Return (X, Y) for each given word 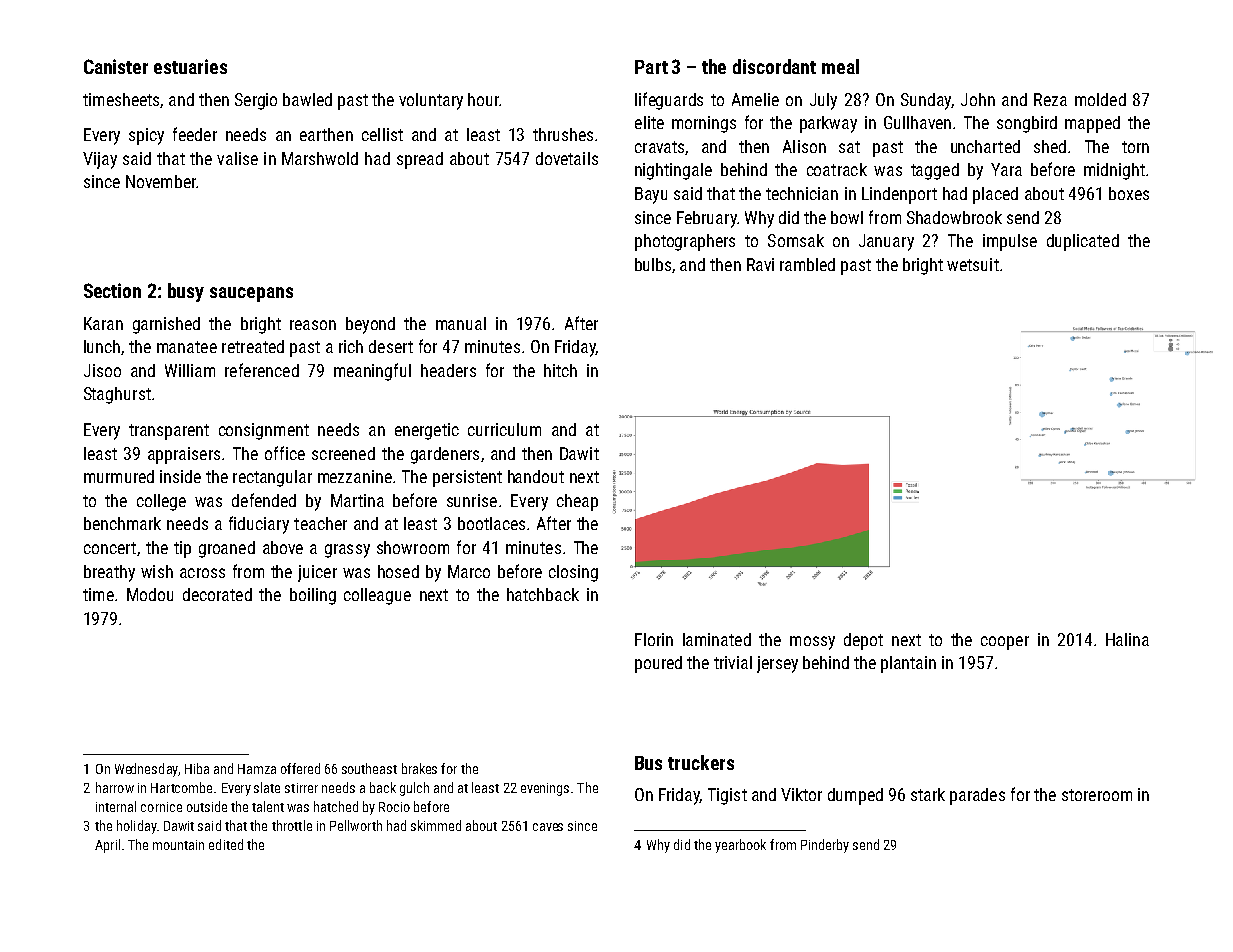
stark (928, 794)
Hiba (197, 768)
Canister (116, 66)
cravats (659, 147)
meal (840, 66)
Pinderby (825, 846)
